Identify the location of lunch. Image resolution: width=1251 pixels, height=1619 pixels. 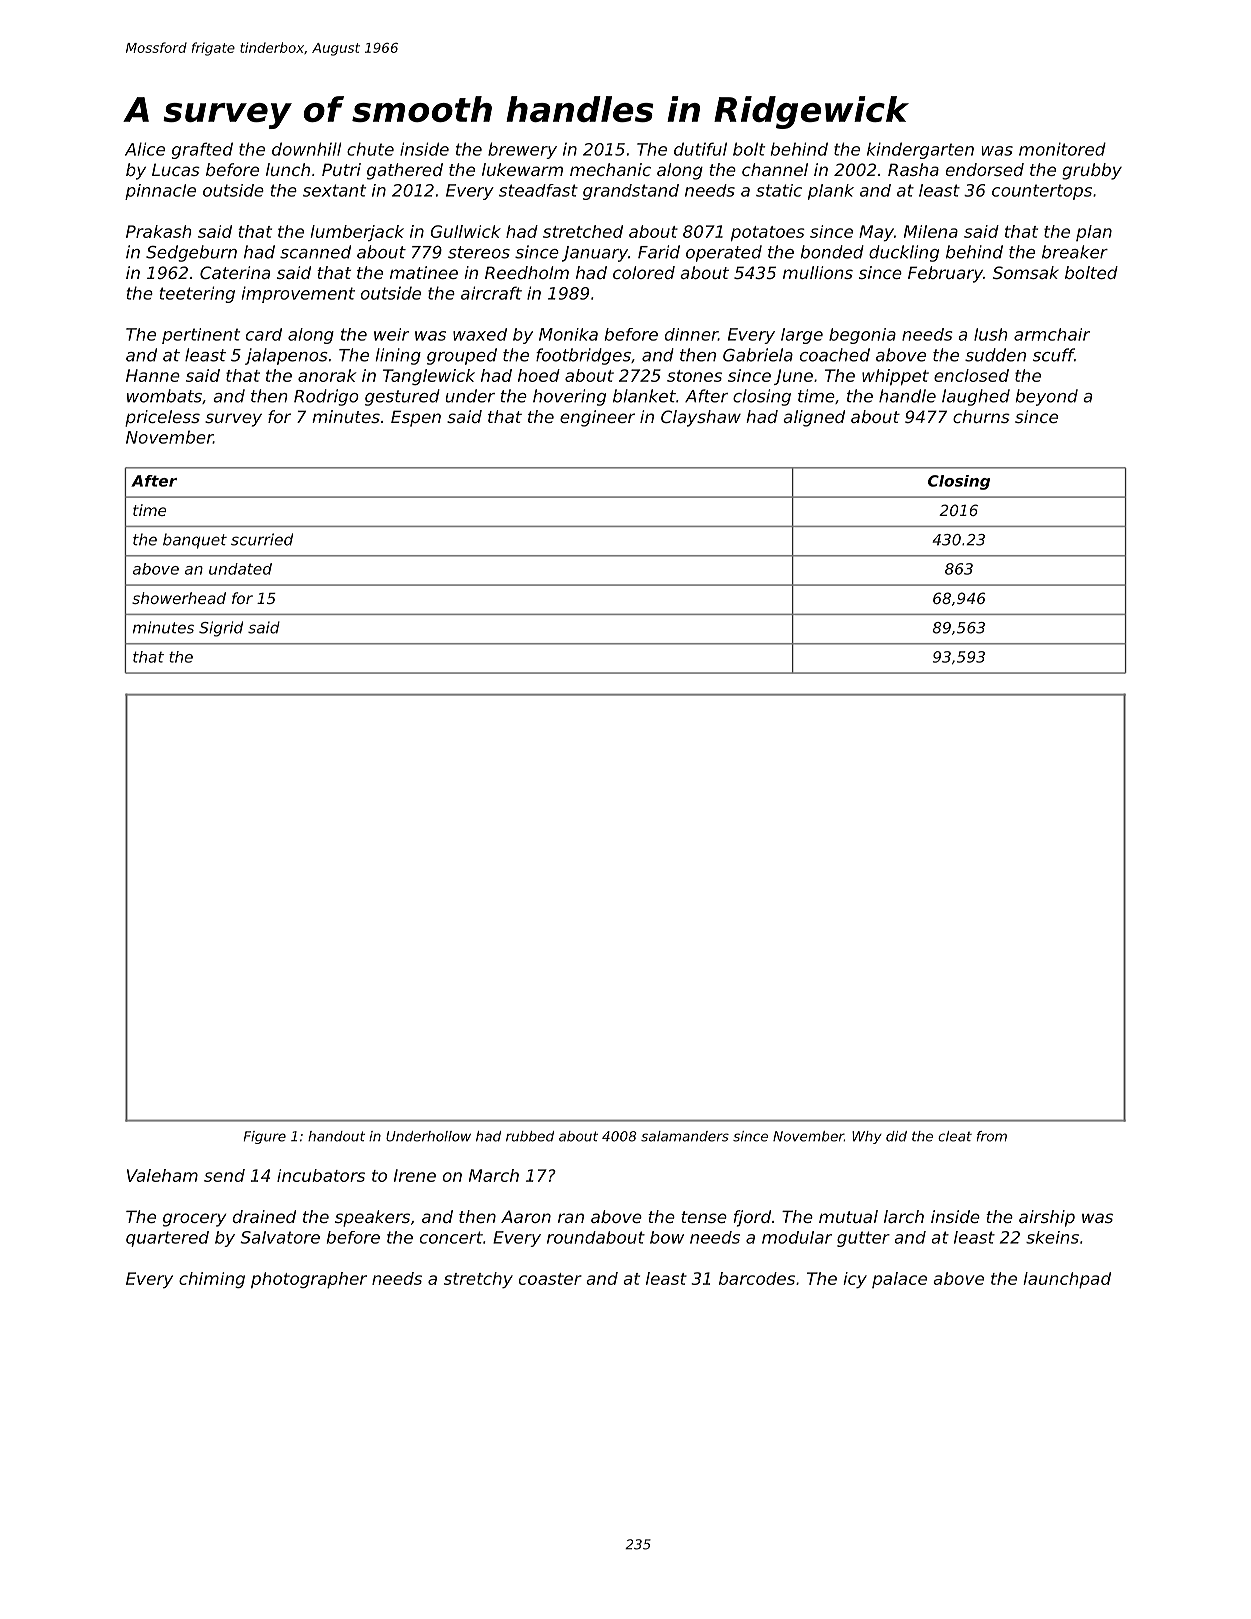
(288, 169).
